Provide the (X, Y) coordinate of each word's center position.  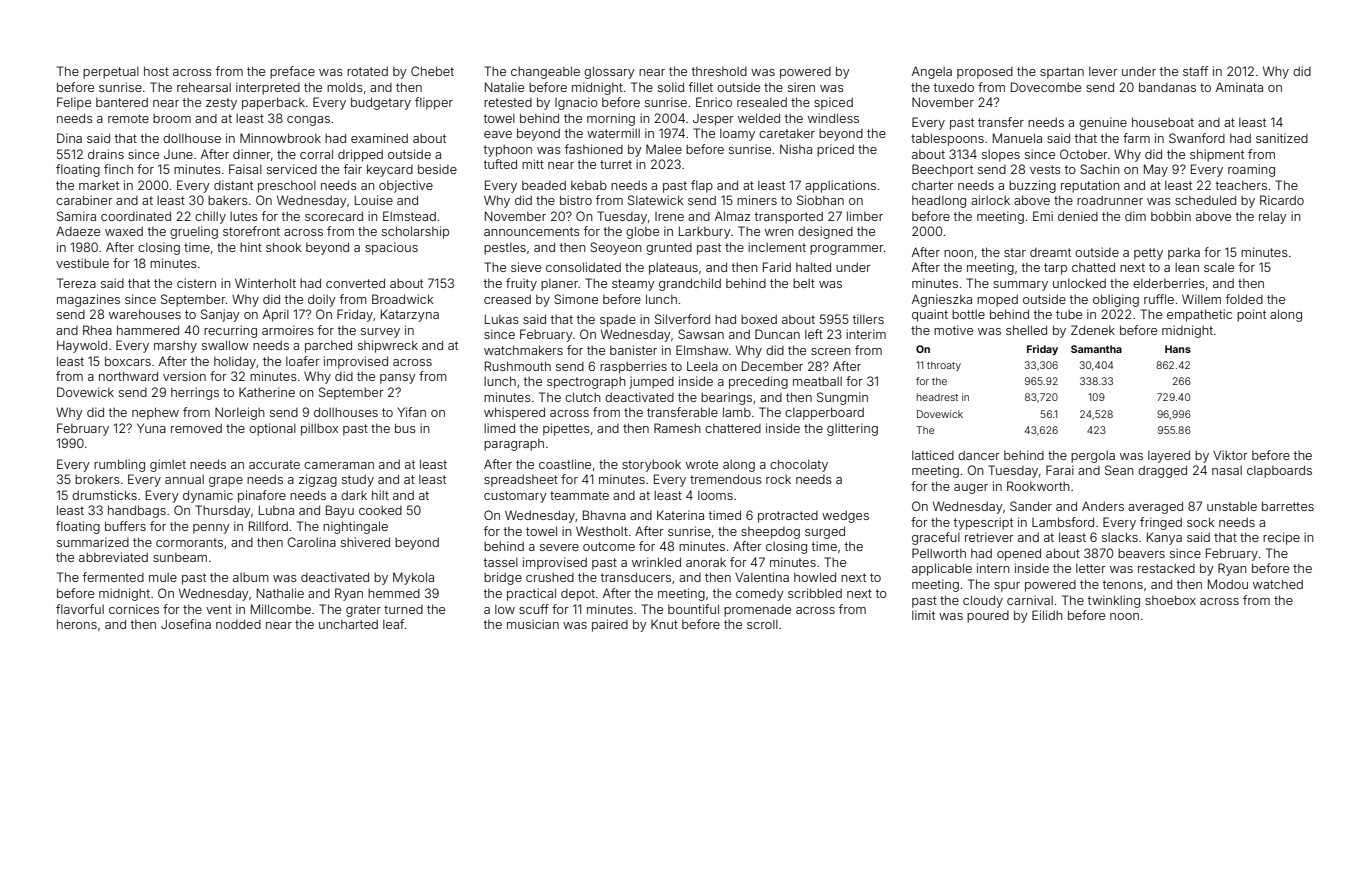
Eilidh (1047, 615)
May (1156, 170)
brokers (97, 479)
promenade (757, 611)
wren (779, 232)
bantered (122, 102)
